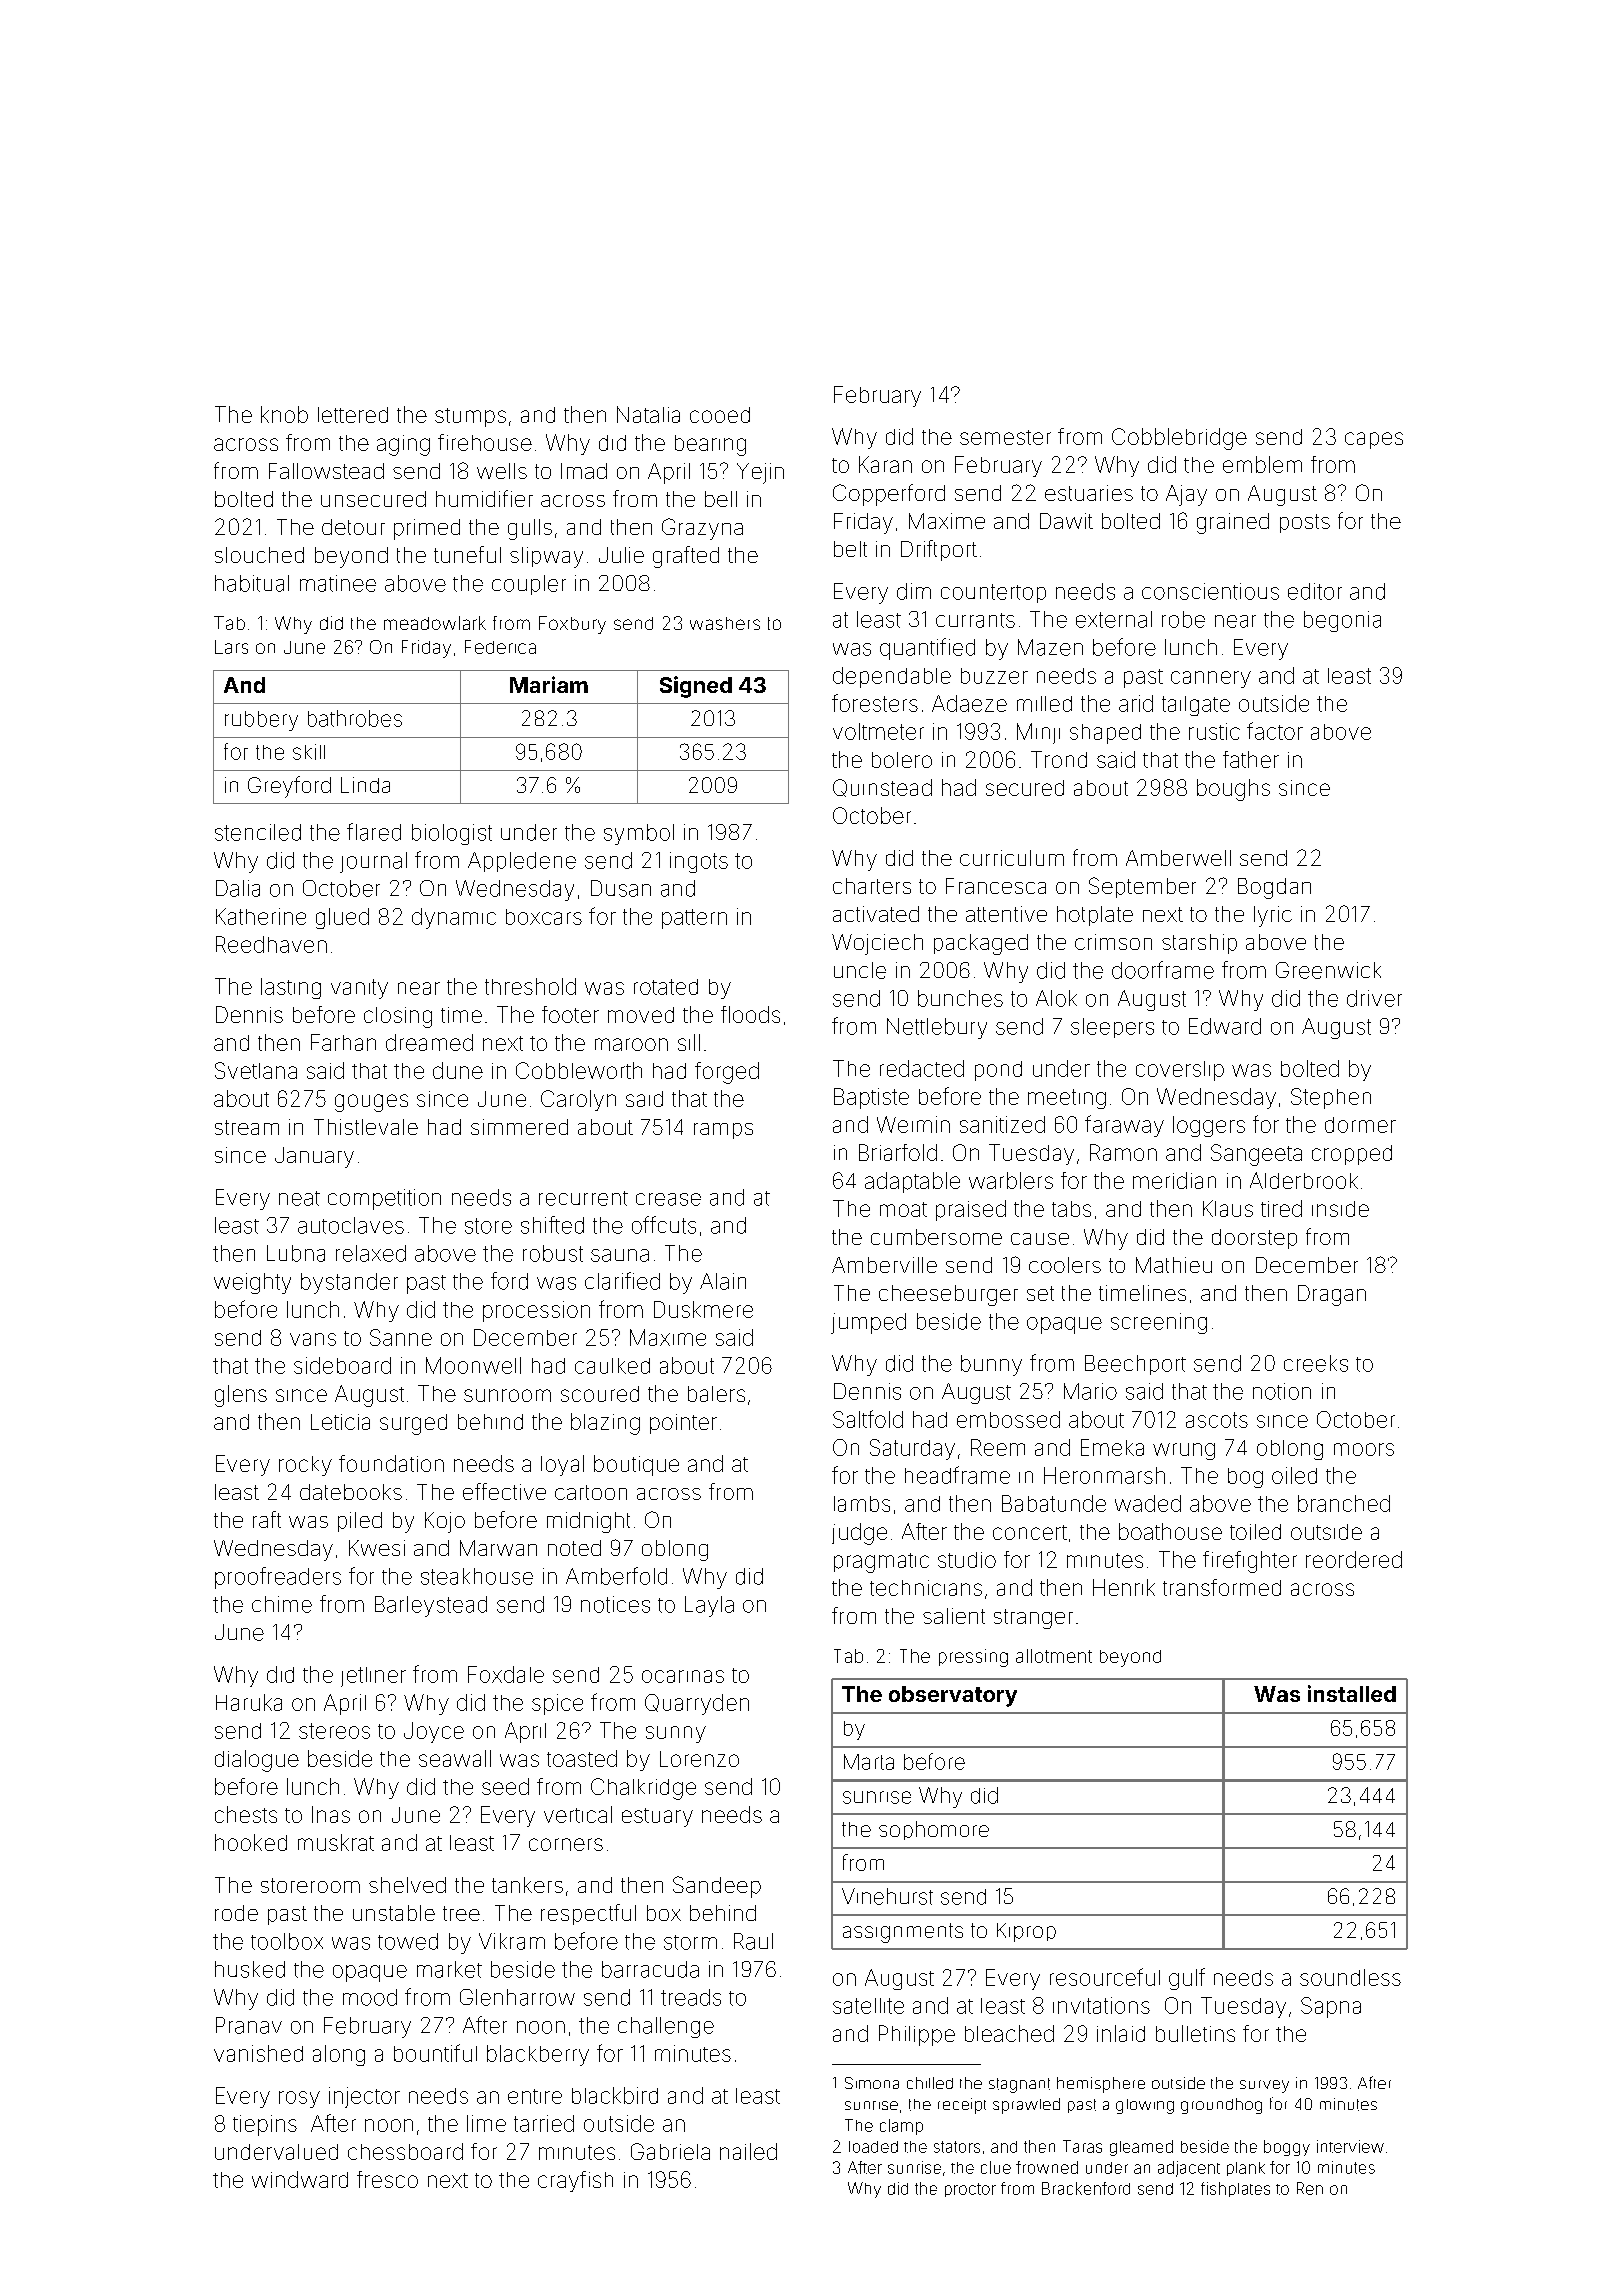 Image resolution: width=1620 pixels, height=2292 pixels. I want to click on Alok, so click(1056, 998).
